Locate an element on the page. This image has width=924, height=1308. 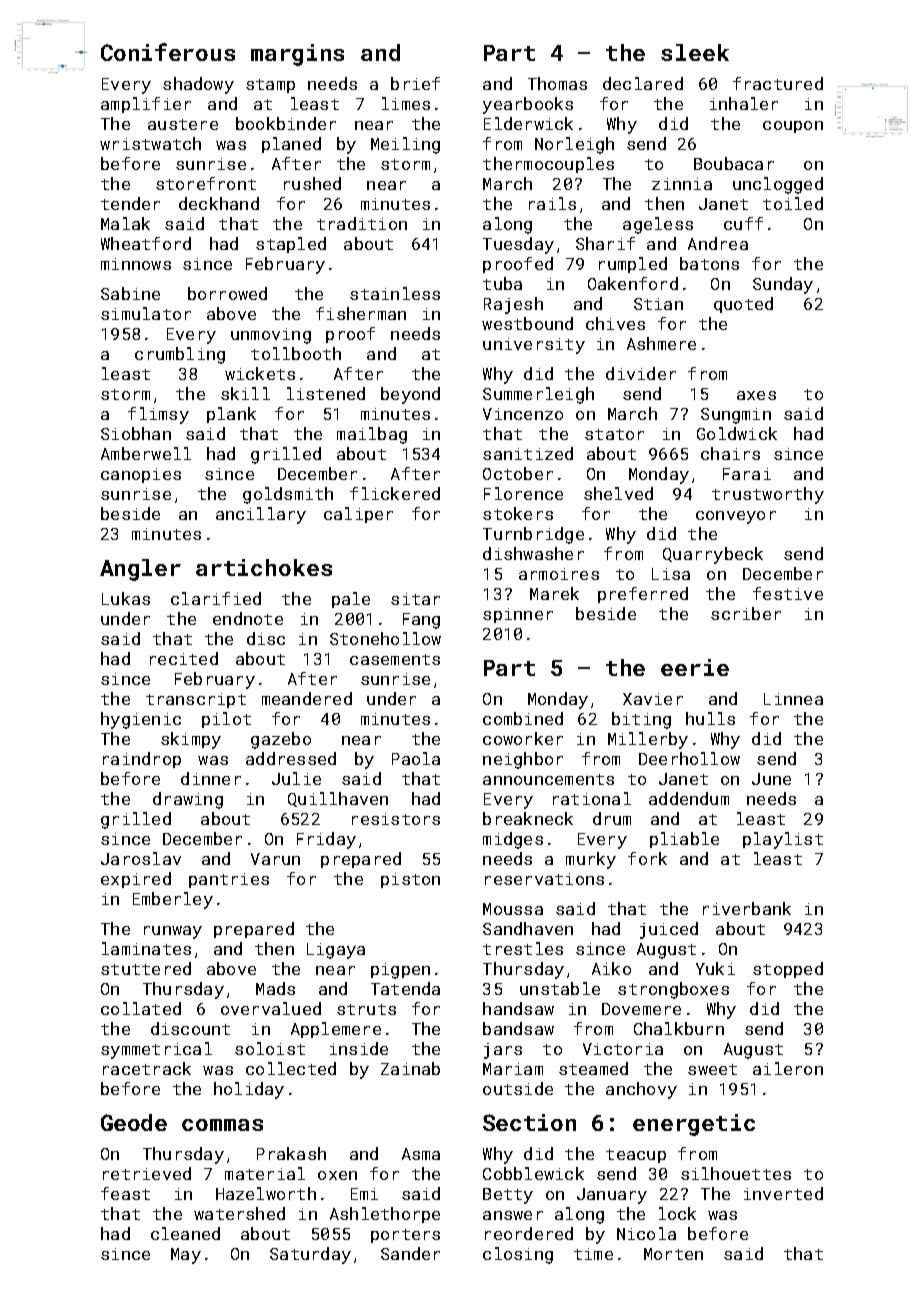
declared is located at coordinates (643, 83).
